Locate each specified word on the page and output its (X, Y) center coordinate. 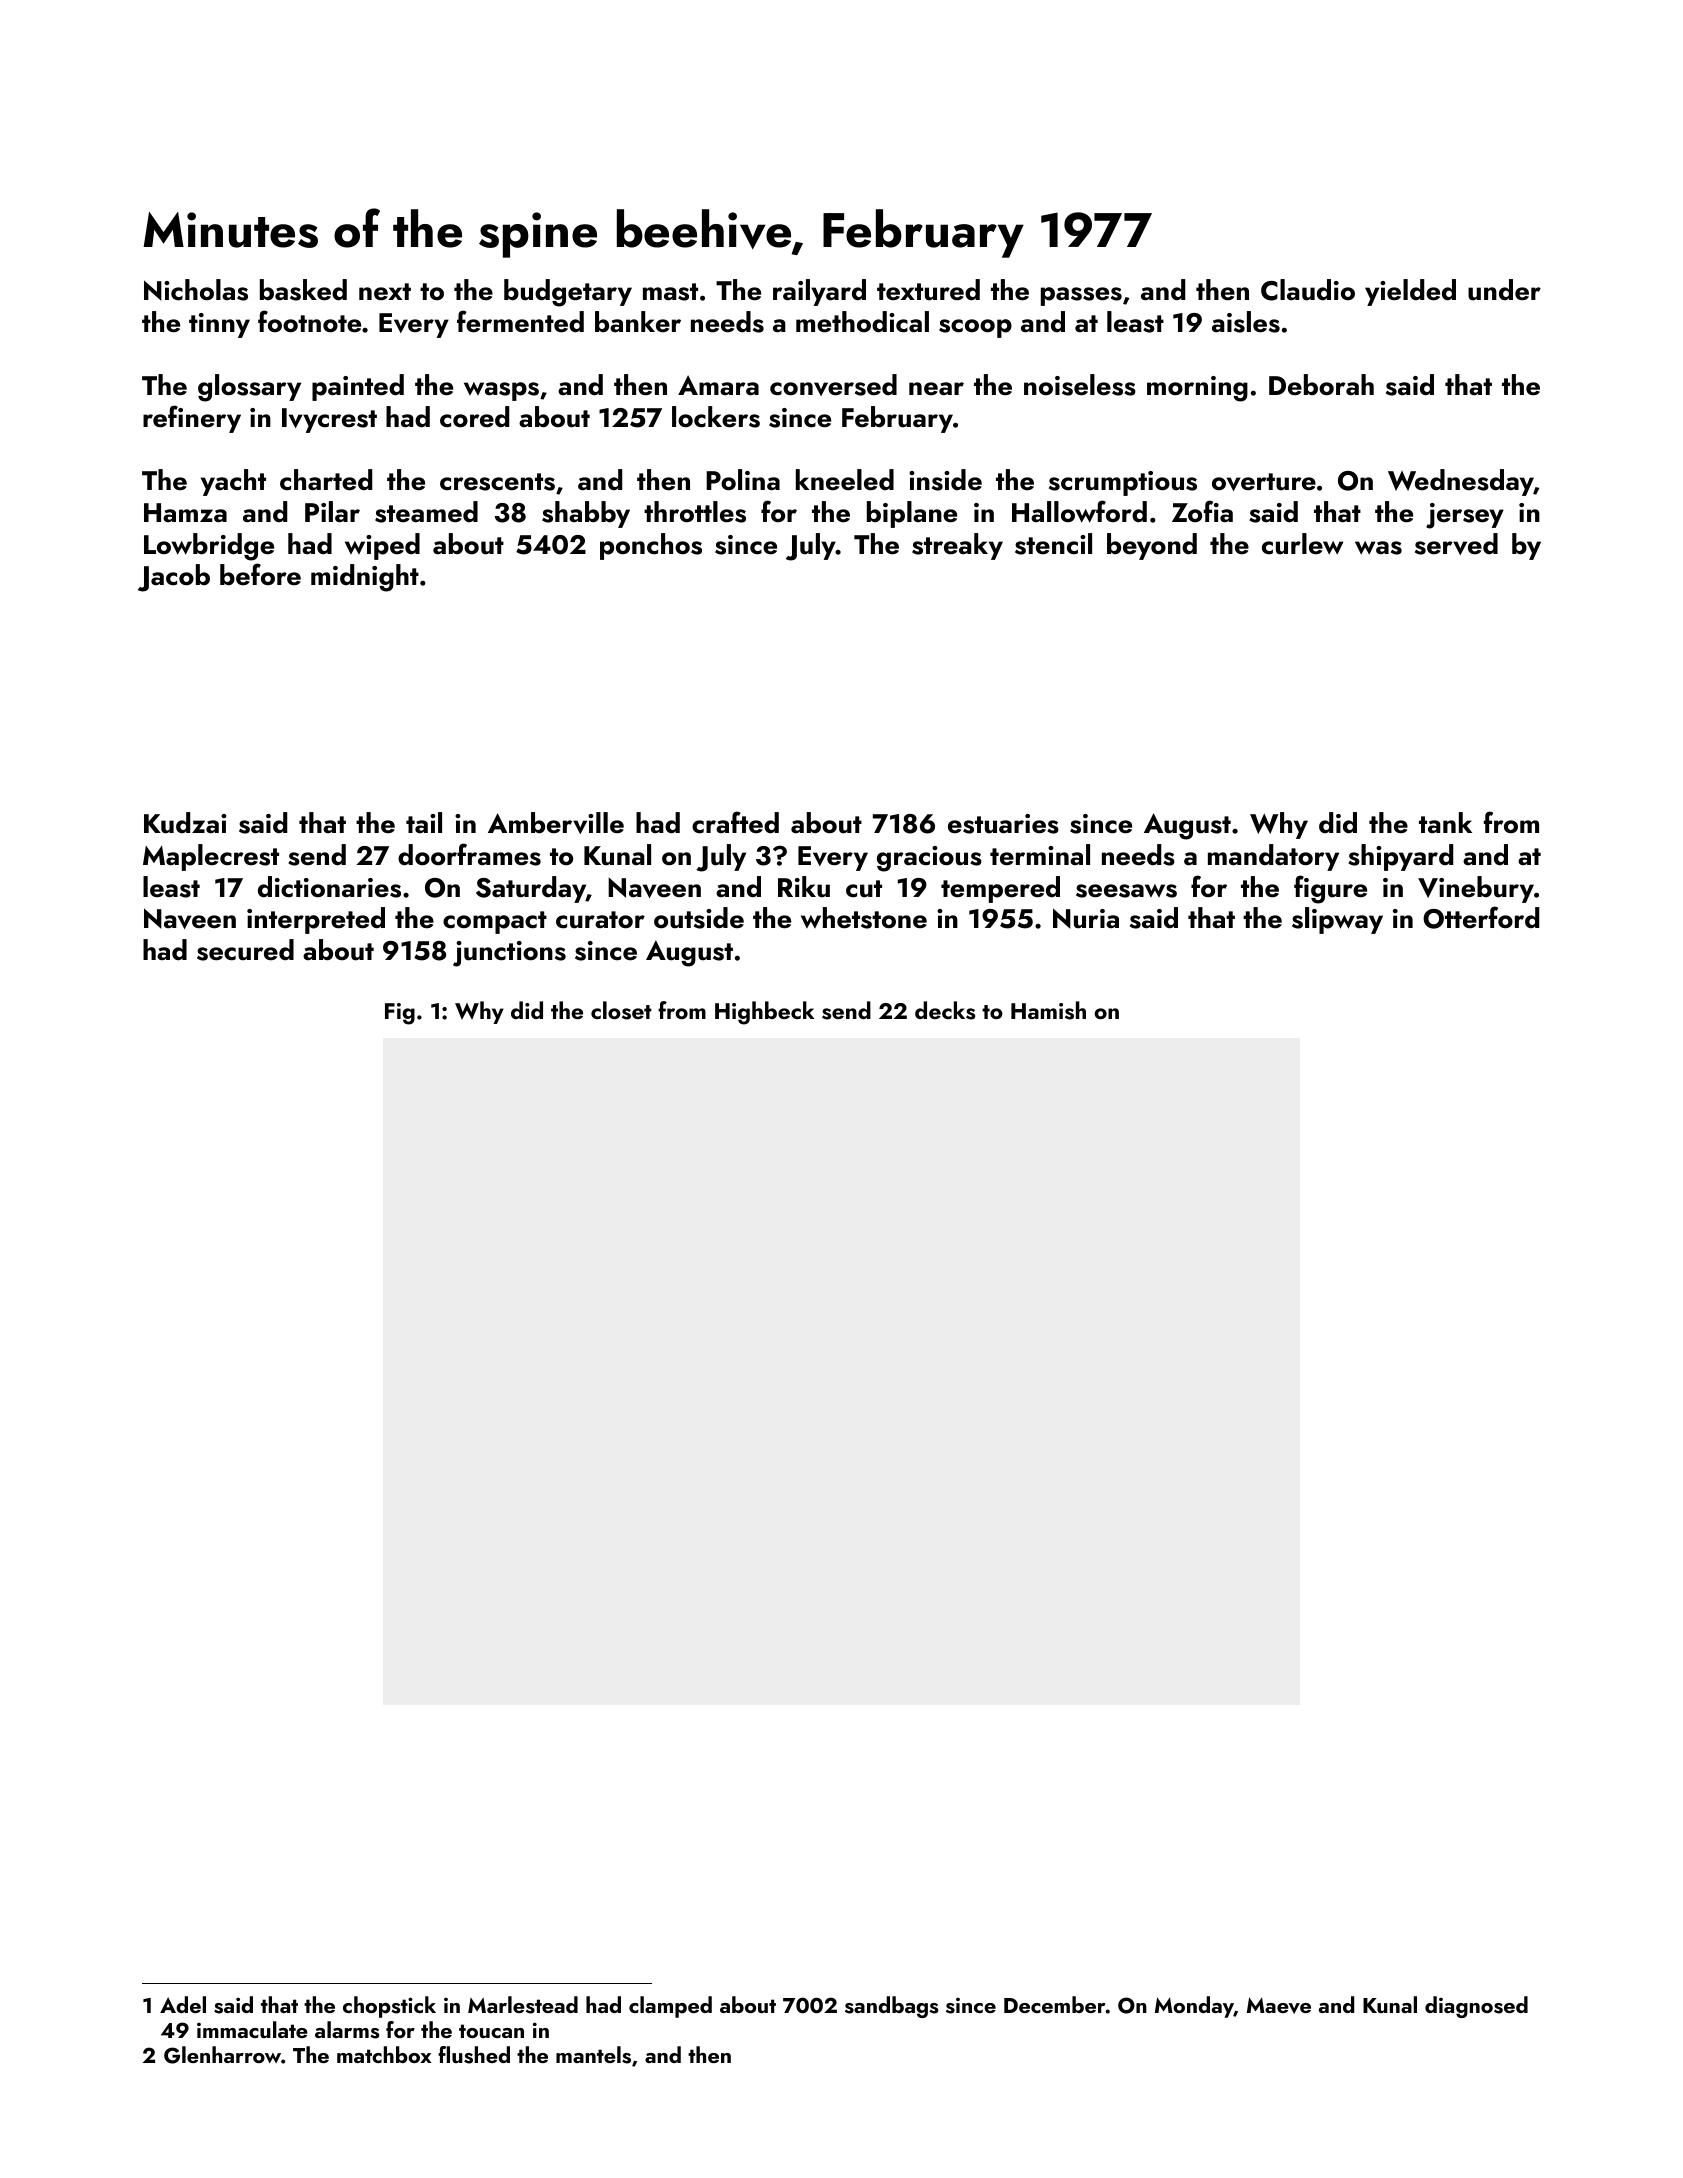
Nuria (1086, 918)
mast (670, 292)
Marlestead (523, 2005)
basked (303, 290)
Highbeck (764, 1013)
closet (621, 1010)
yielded (1410, 292)
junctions (509, 954)
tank (1445, 823)
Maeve (1279, 2005)
